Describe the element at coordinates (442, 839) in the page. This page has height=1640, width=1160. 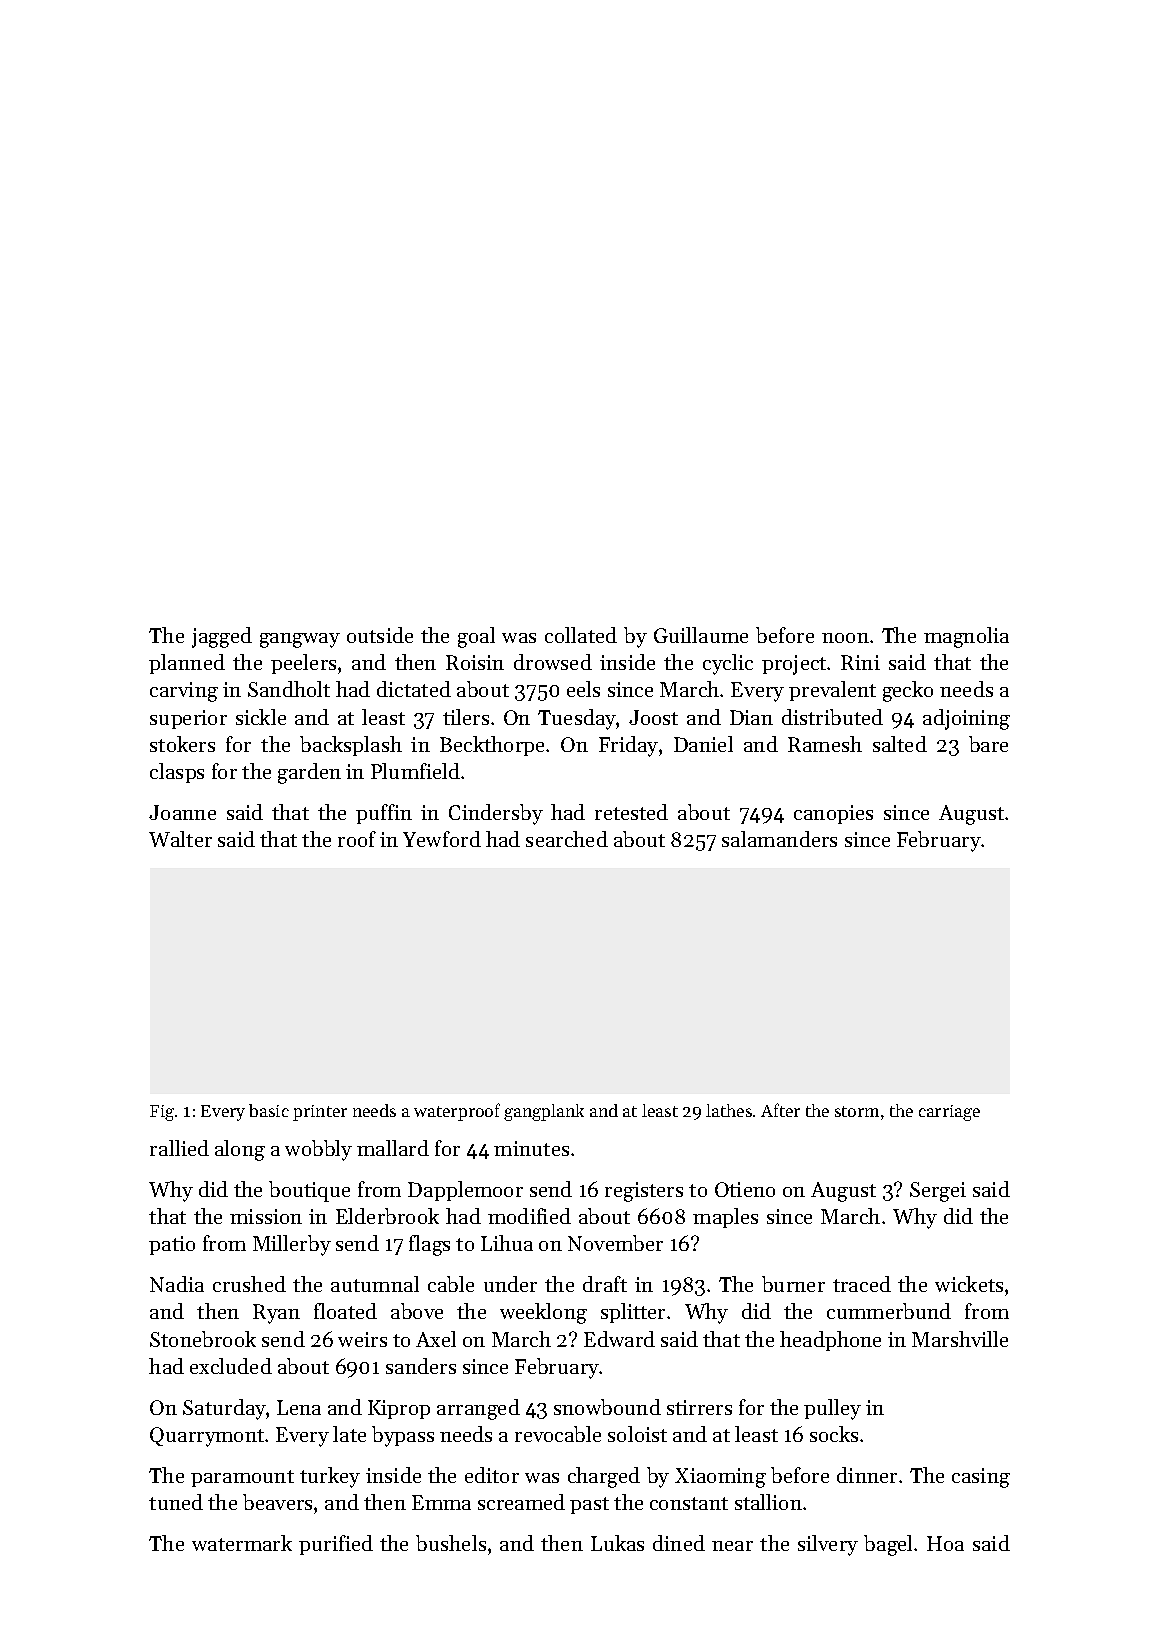
I see `Yewford` at that location.
